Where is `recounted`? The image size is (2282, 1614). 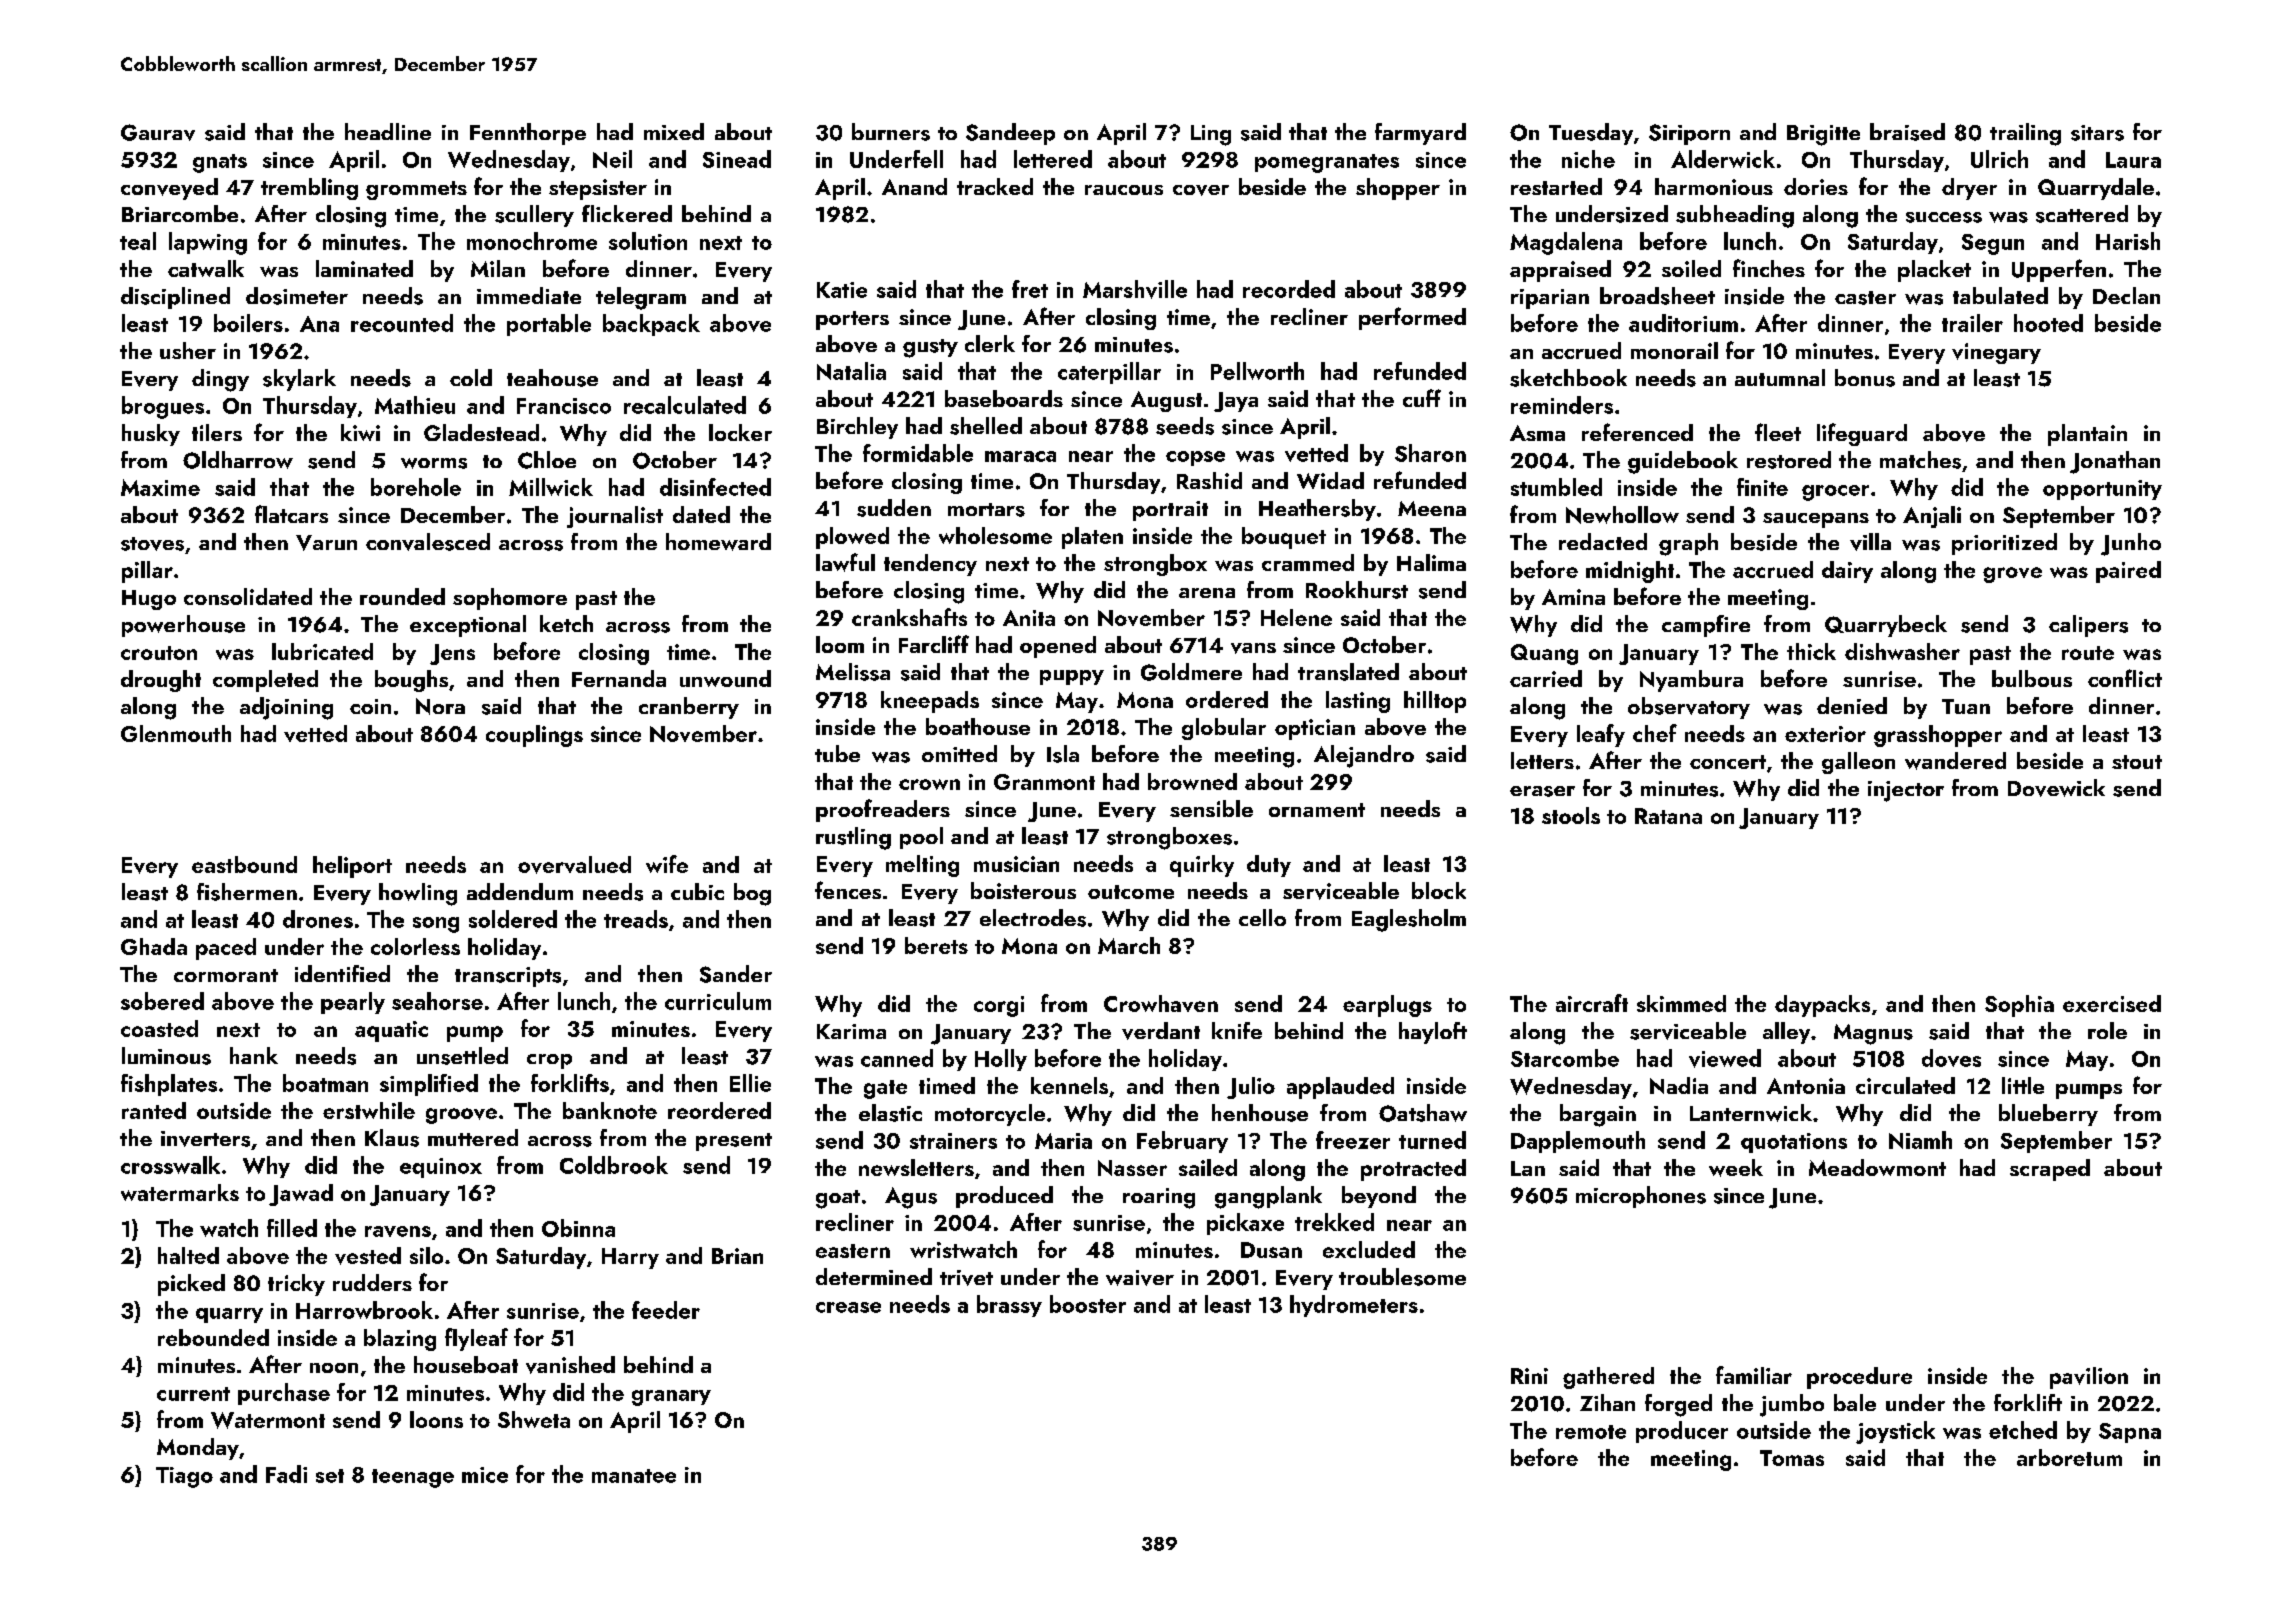
recounted is located at coordinates (402, 323).
